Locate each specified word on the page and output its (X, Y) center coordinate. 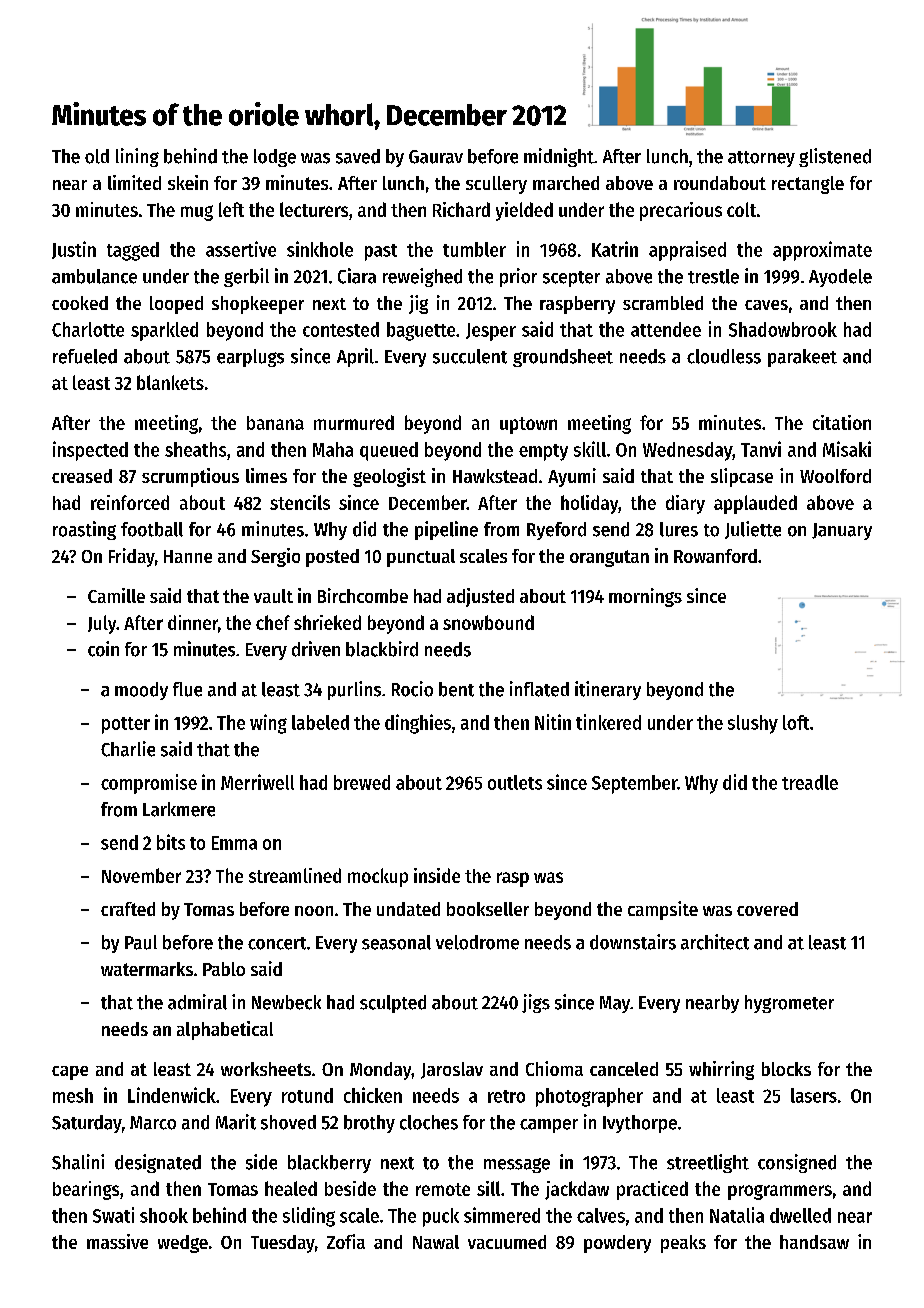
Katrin (615, 249)
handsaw (814, 1242)
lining (137, 157)
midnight (559, 157)
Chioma (554, 1068)
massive (117, 1241)
